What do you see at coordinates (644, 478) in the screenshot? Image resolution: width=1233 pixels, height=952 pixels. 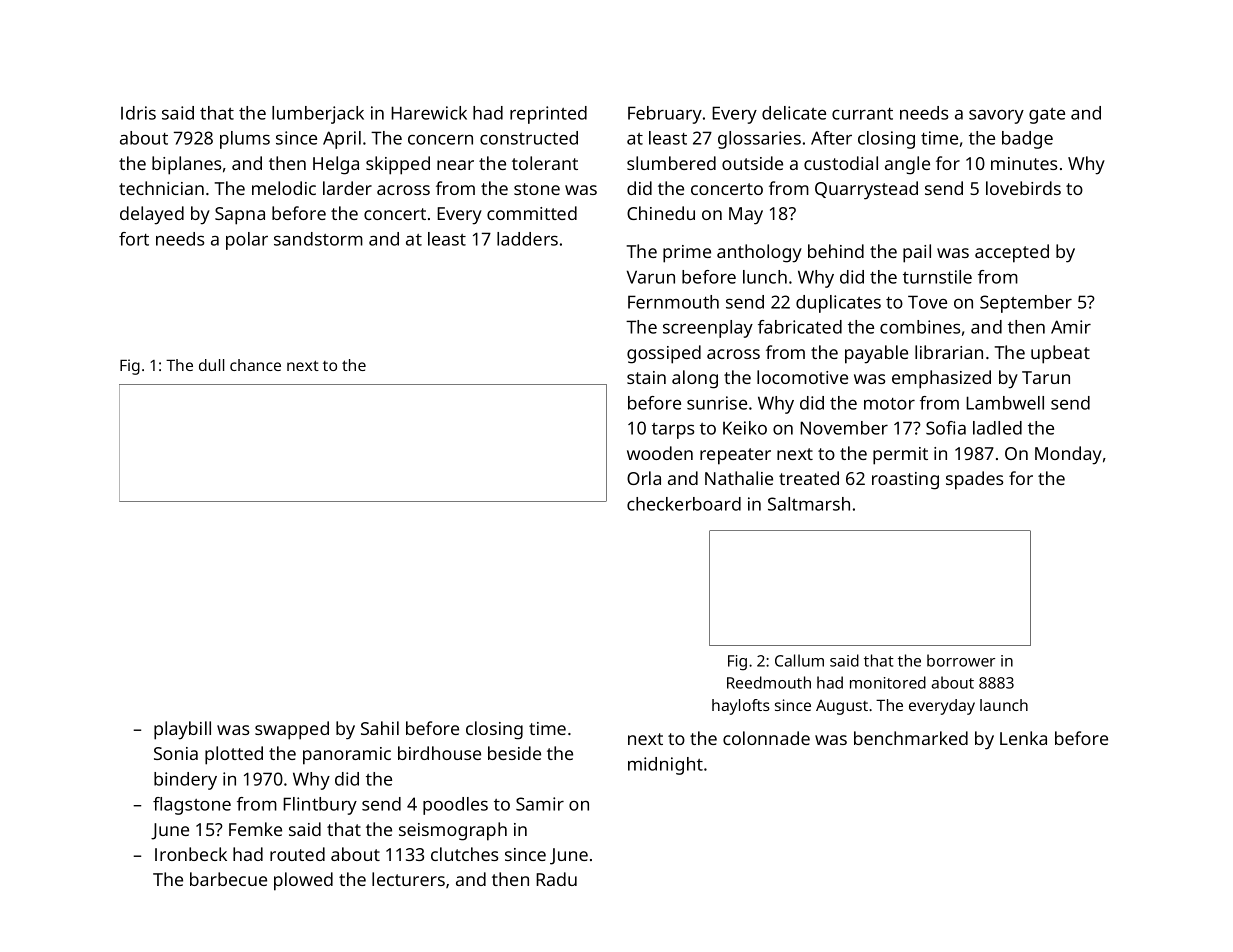 I see `Orla` at bounding box center [644, 478].
